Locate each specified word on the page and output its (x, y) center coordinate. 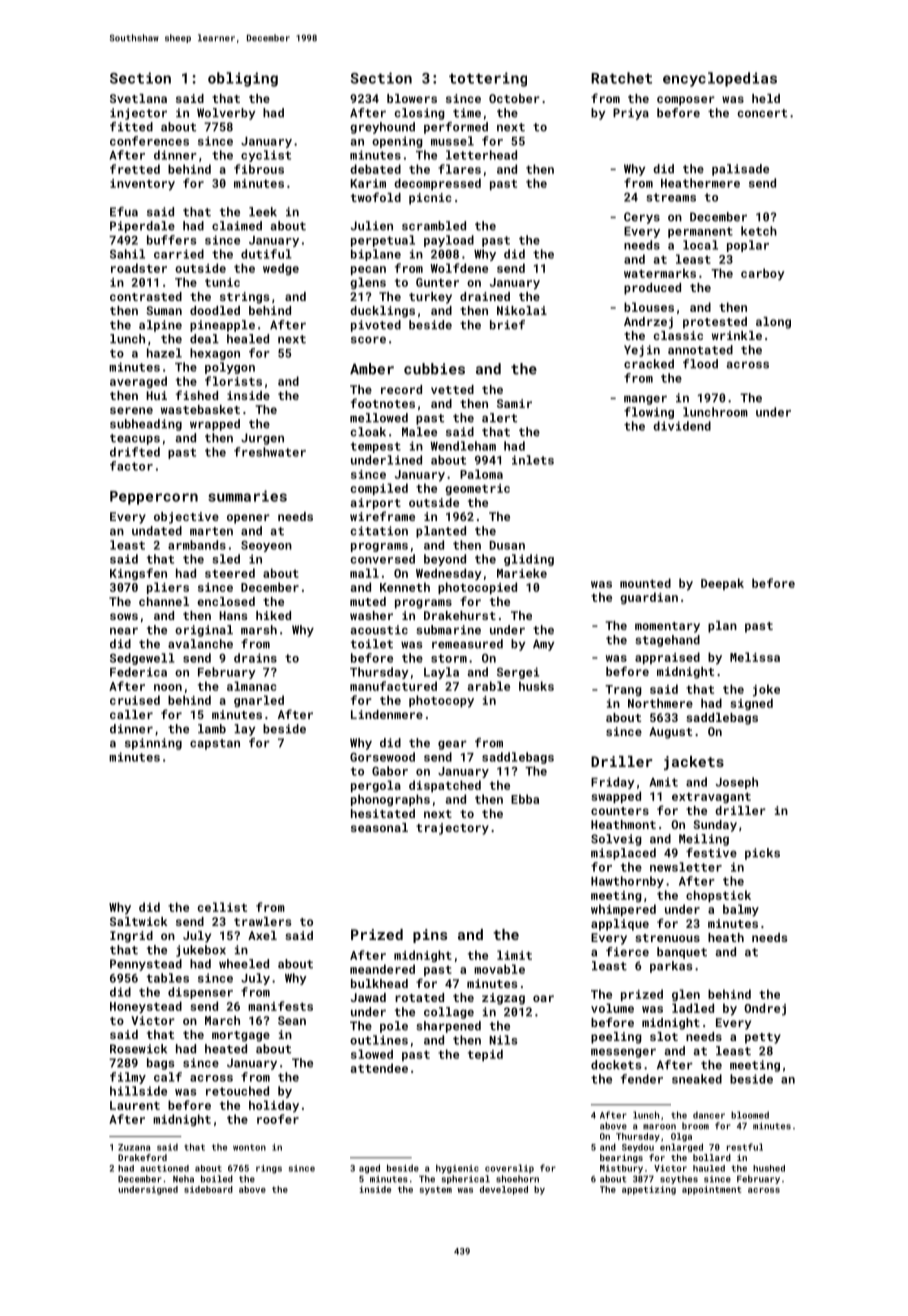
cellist (222, 907)
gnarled (259, 701)
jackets (694, 763)
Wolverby (226, 114)
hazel (164, 353)
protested (715, 323)
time (467, 113)
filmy (128, 1078)
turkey (430, 298)
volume (612, 1008)
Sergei (518, 673)
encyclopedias (720, 79)
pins (430, 936)
